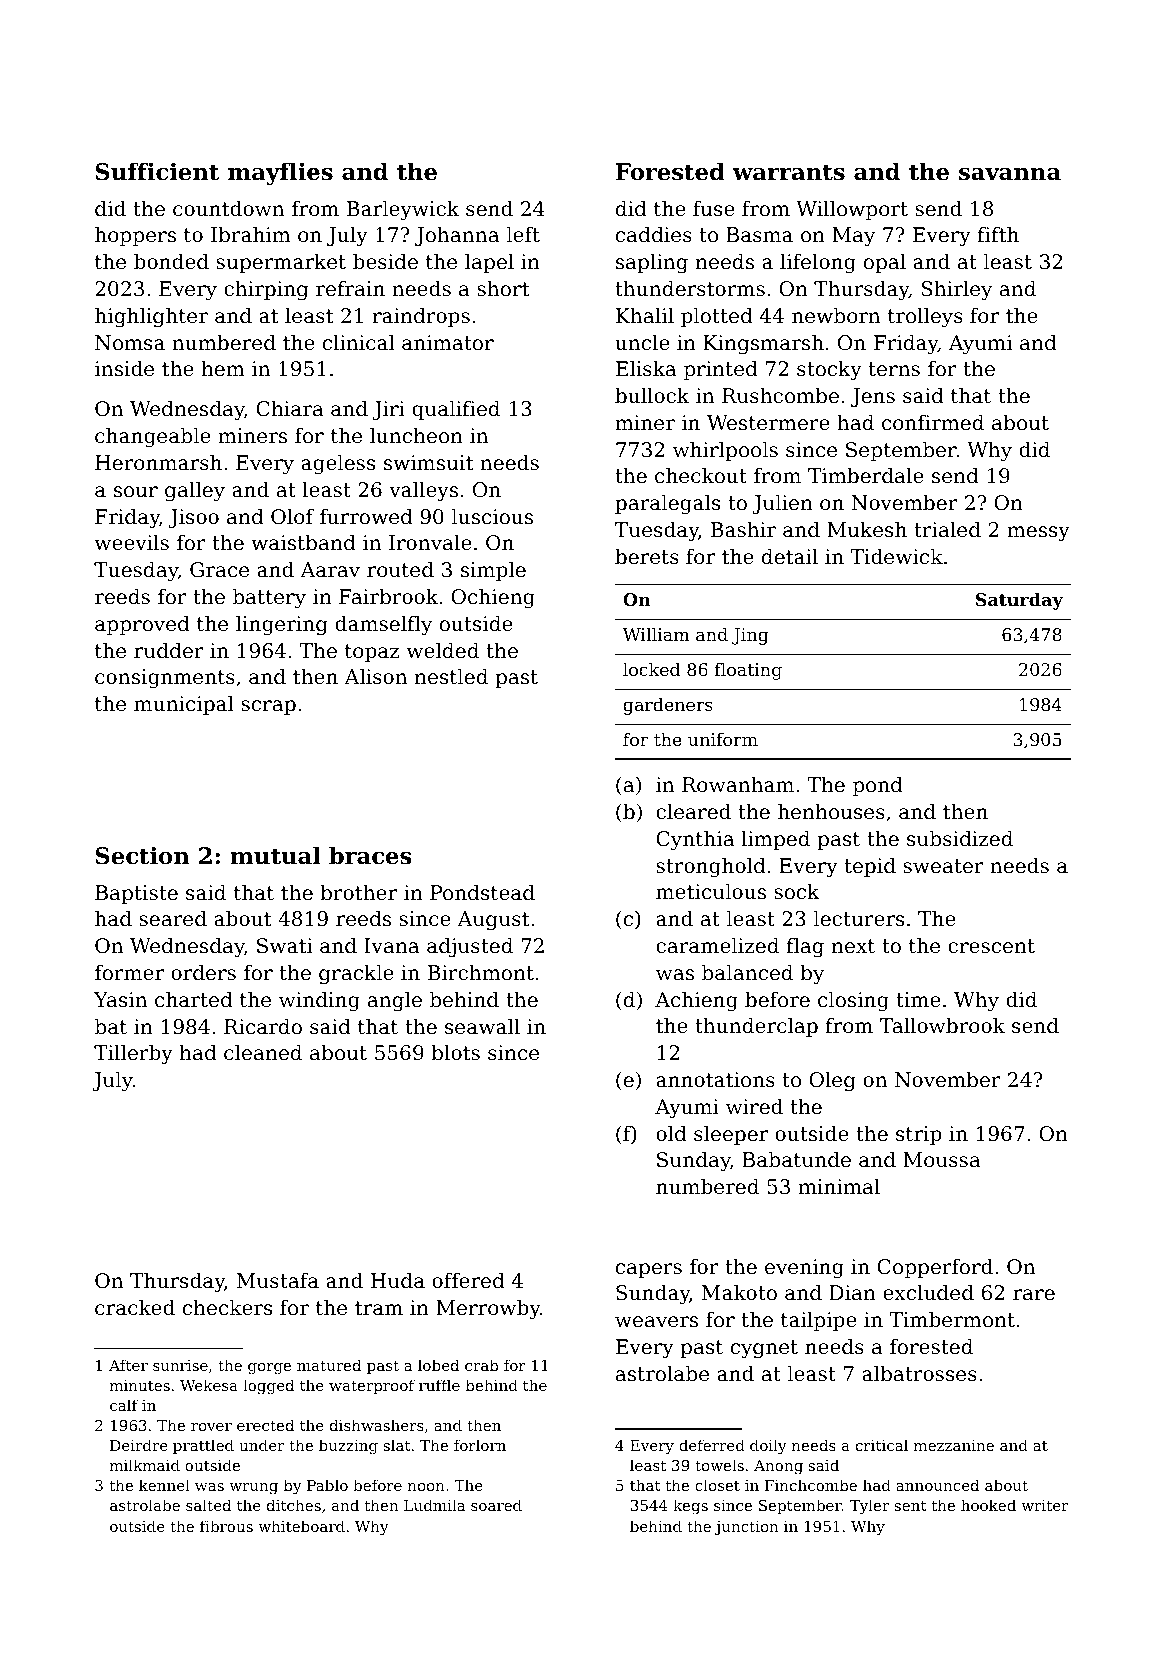  What do you see at coordinates (173, 918) in the document?
I see `seared` at bounding box center [173, 918].
